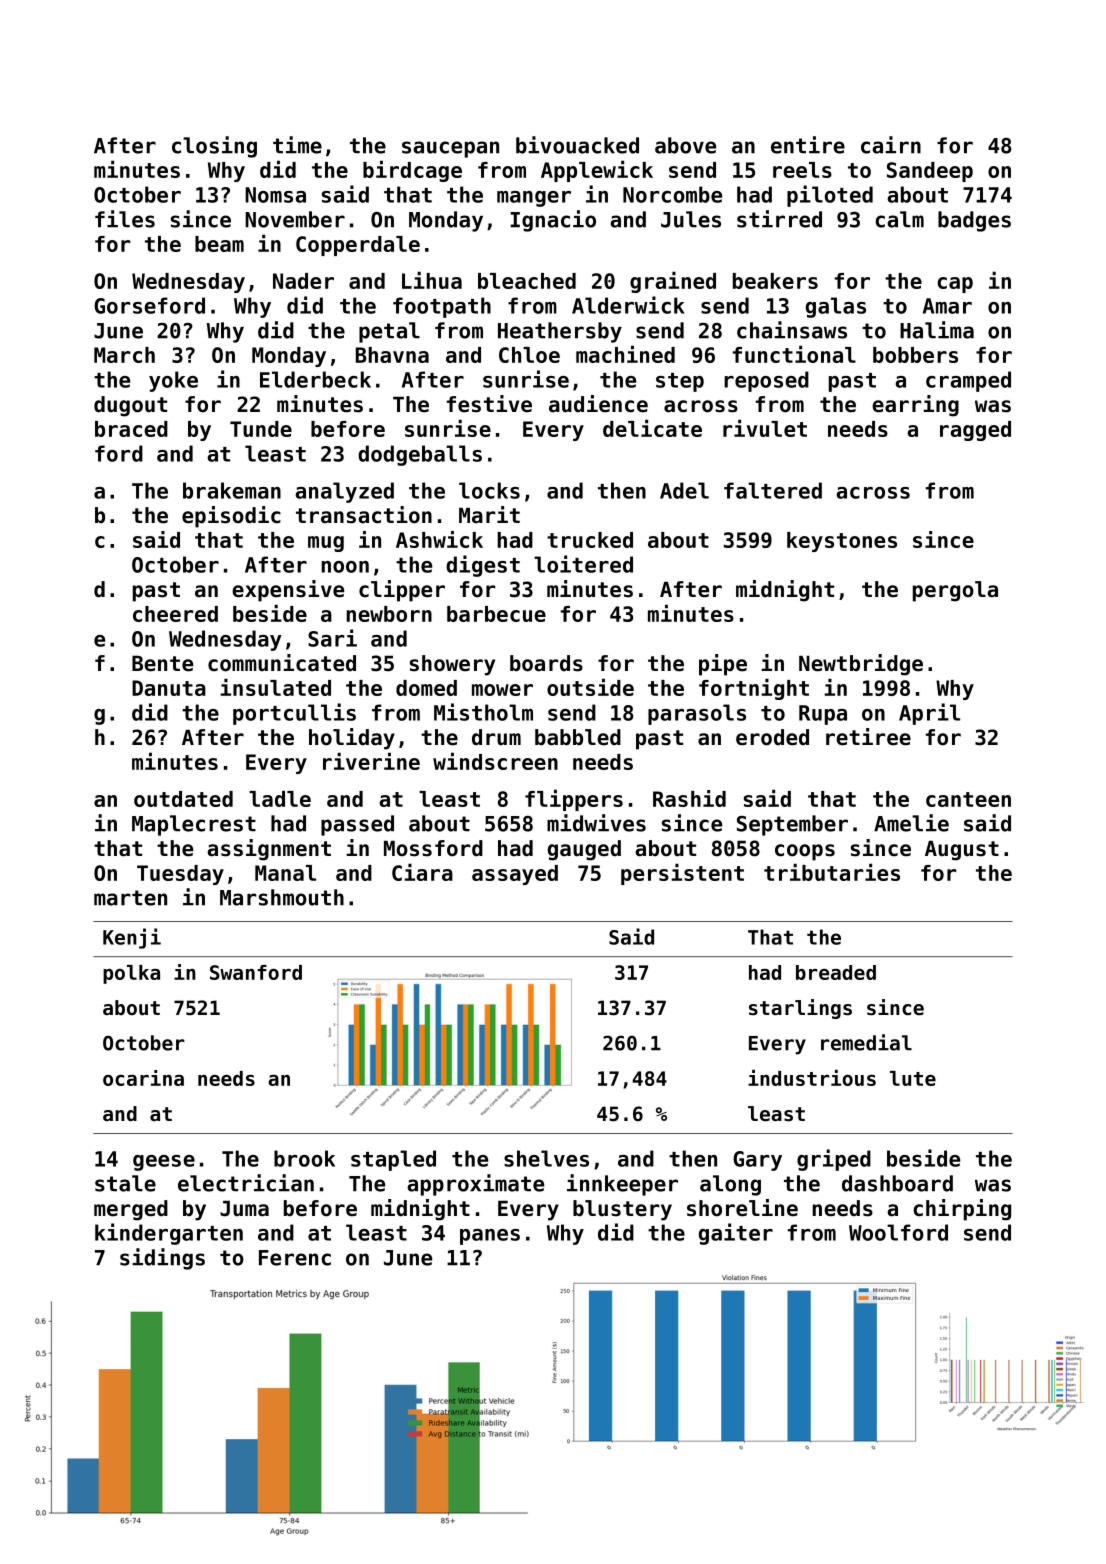 This screenshot has height=1564, width=1106. Describe the element at coordinates (131, 974) in the screenshot. I see `polka` at that location.
